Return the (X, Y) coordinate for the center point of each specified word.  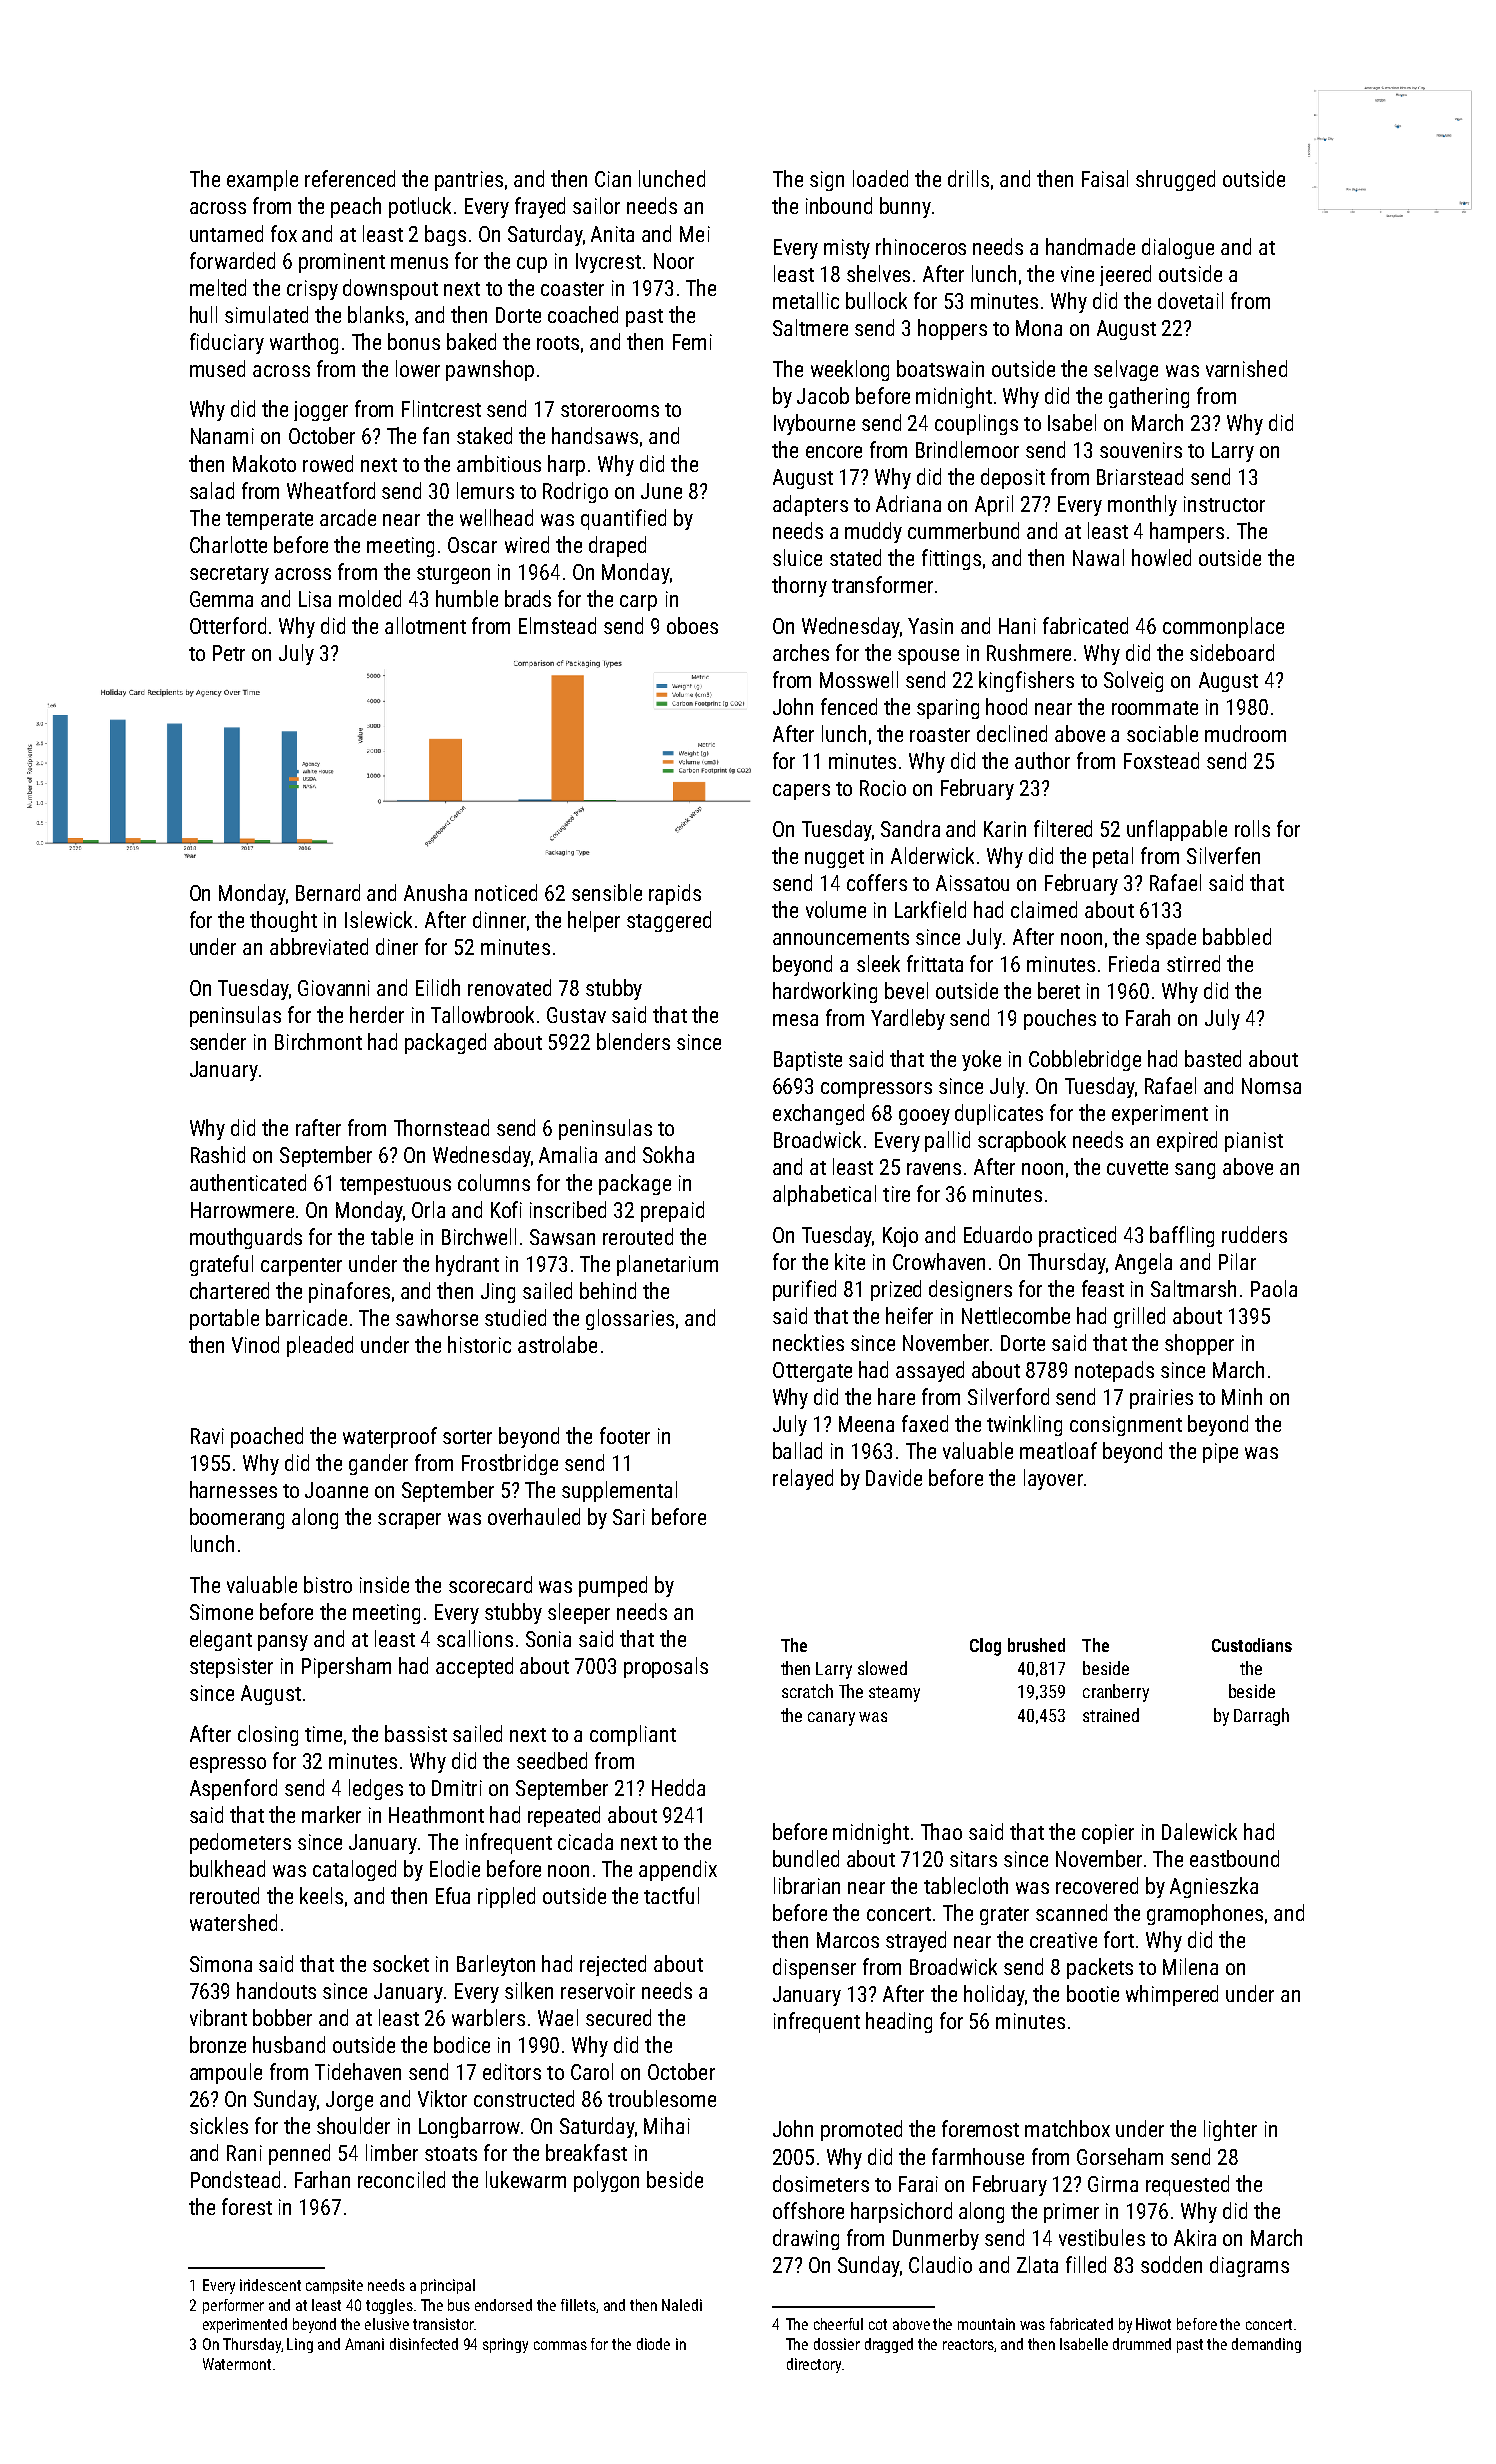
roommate (1155, 708)
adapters (810, 505)
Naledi (682, 2305)
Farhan (322, 2179)
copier (1108, 1834)
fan (436, 435)
